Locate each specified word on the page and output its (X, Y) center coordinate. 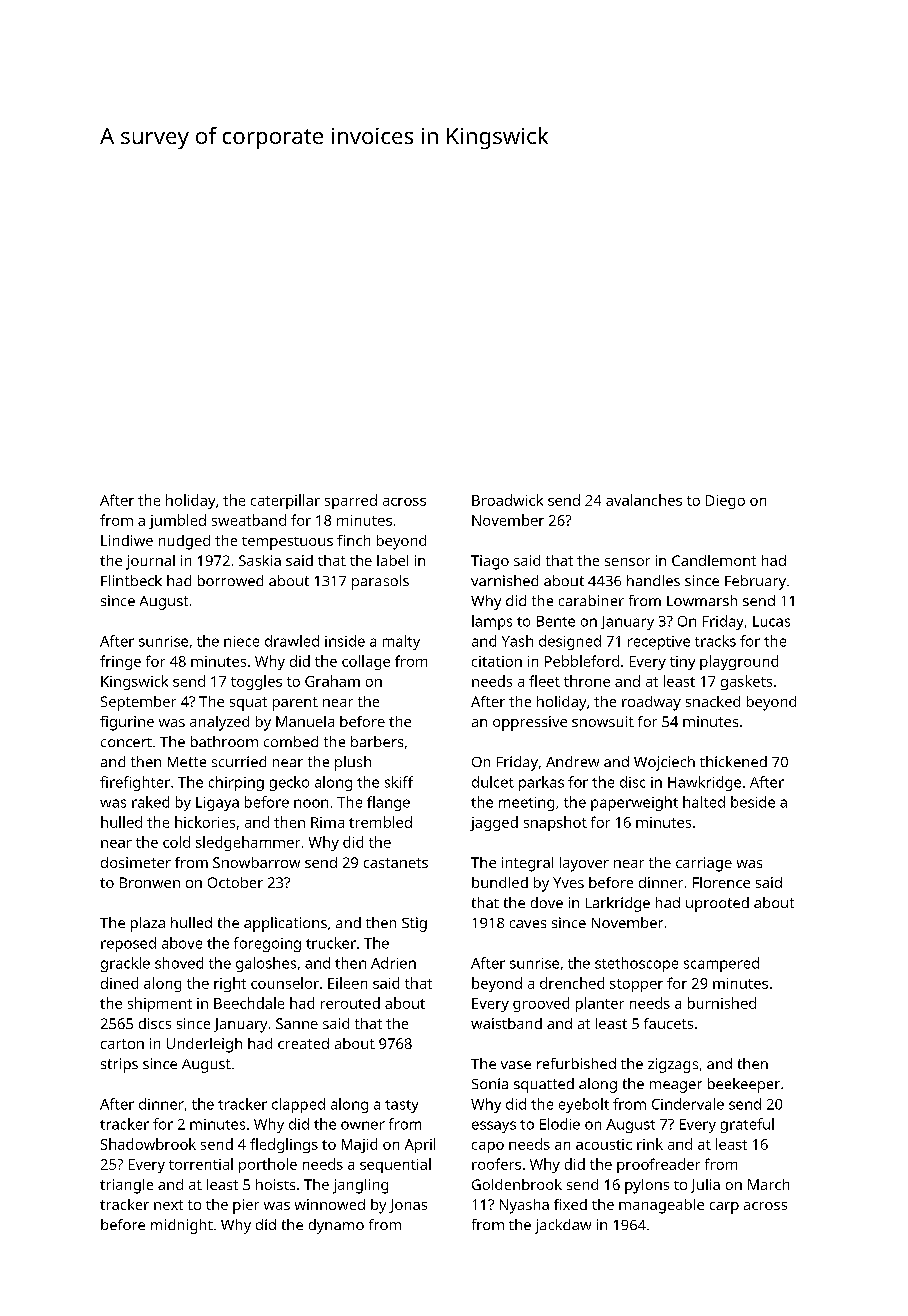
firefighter (135, 783)
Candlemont (714, 560)
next (168, 1205)
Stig (414, 924)
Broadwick (507, 500)
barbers (377, 741)
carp (724, 1208)
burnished (722, 1003)
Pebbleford (582, 661)
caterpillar (285, 501)
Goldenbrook (517, 1184)
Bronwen (150, 882)
